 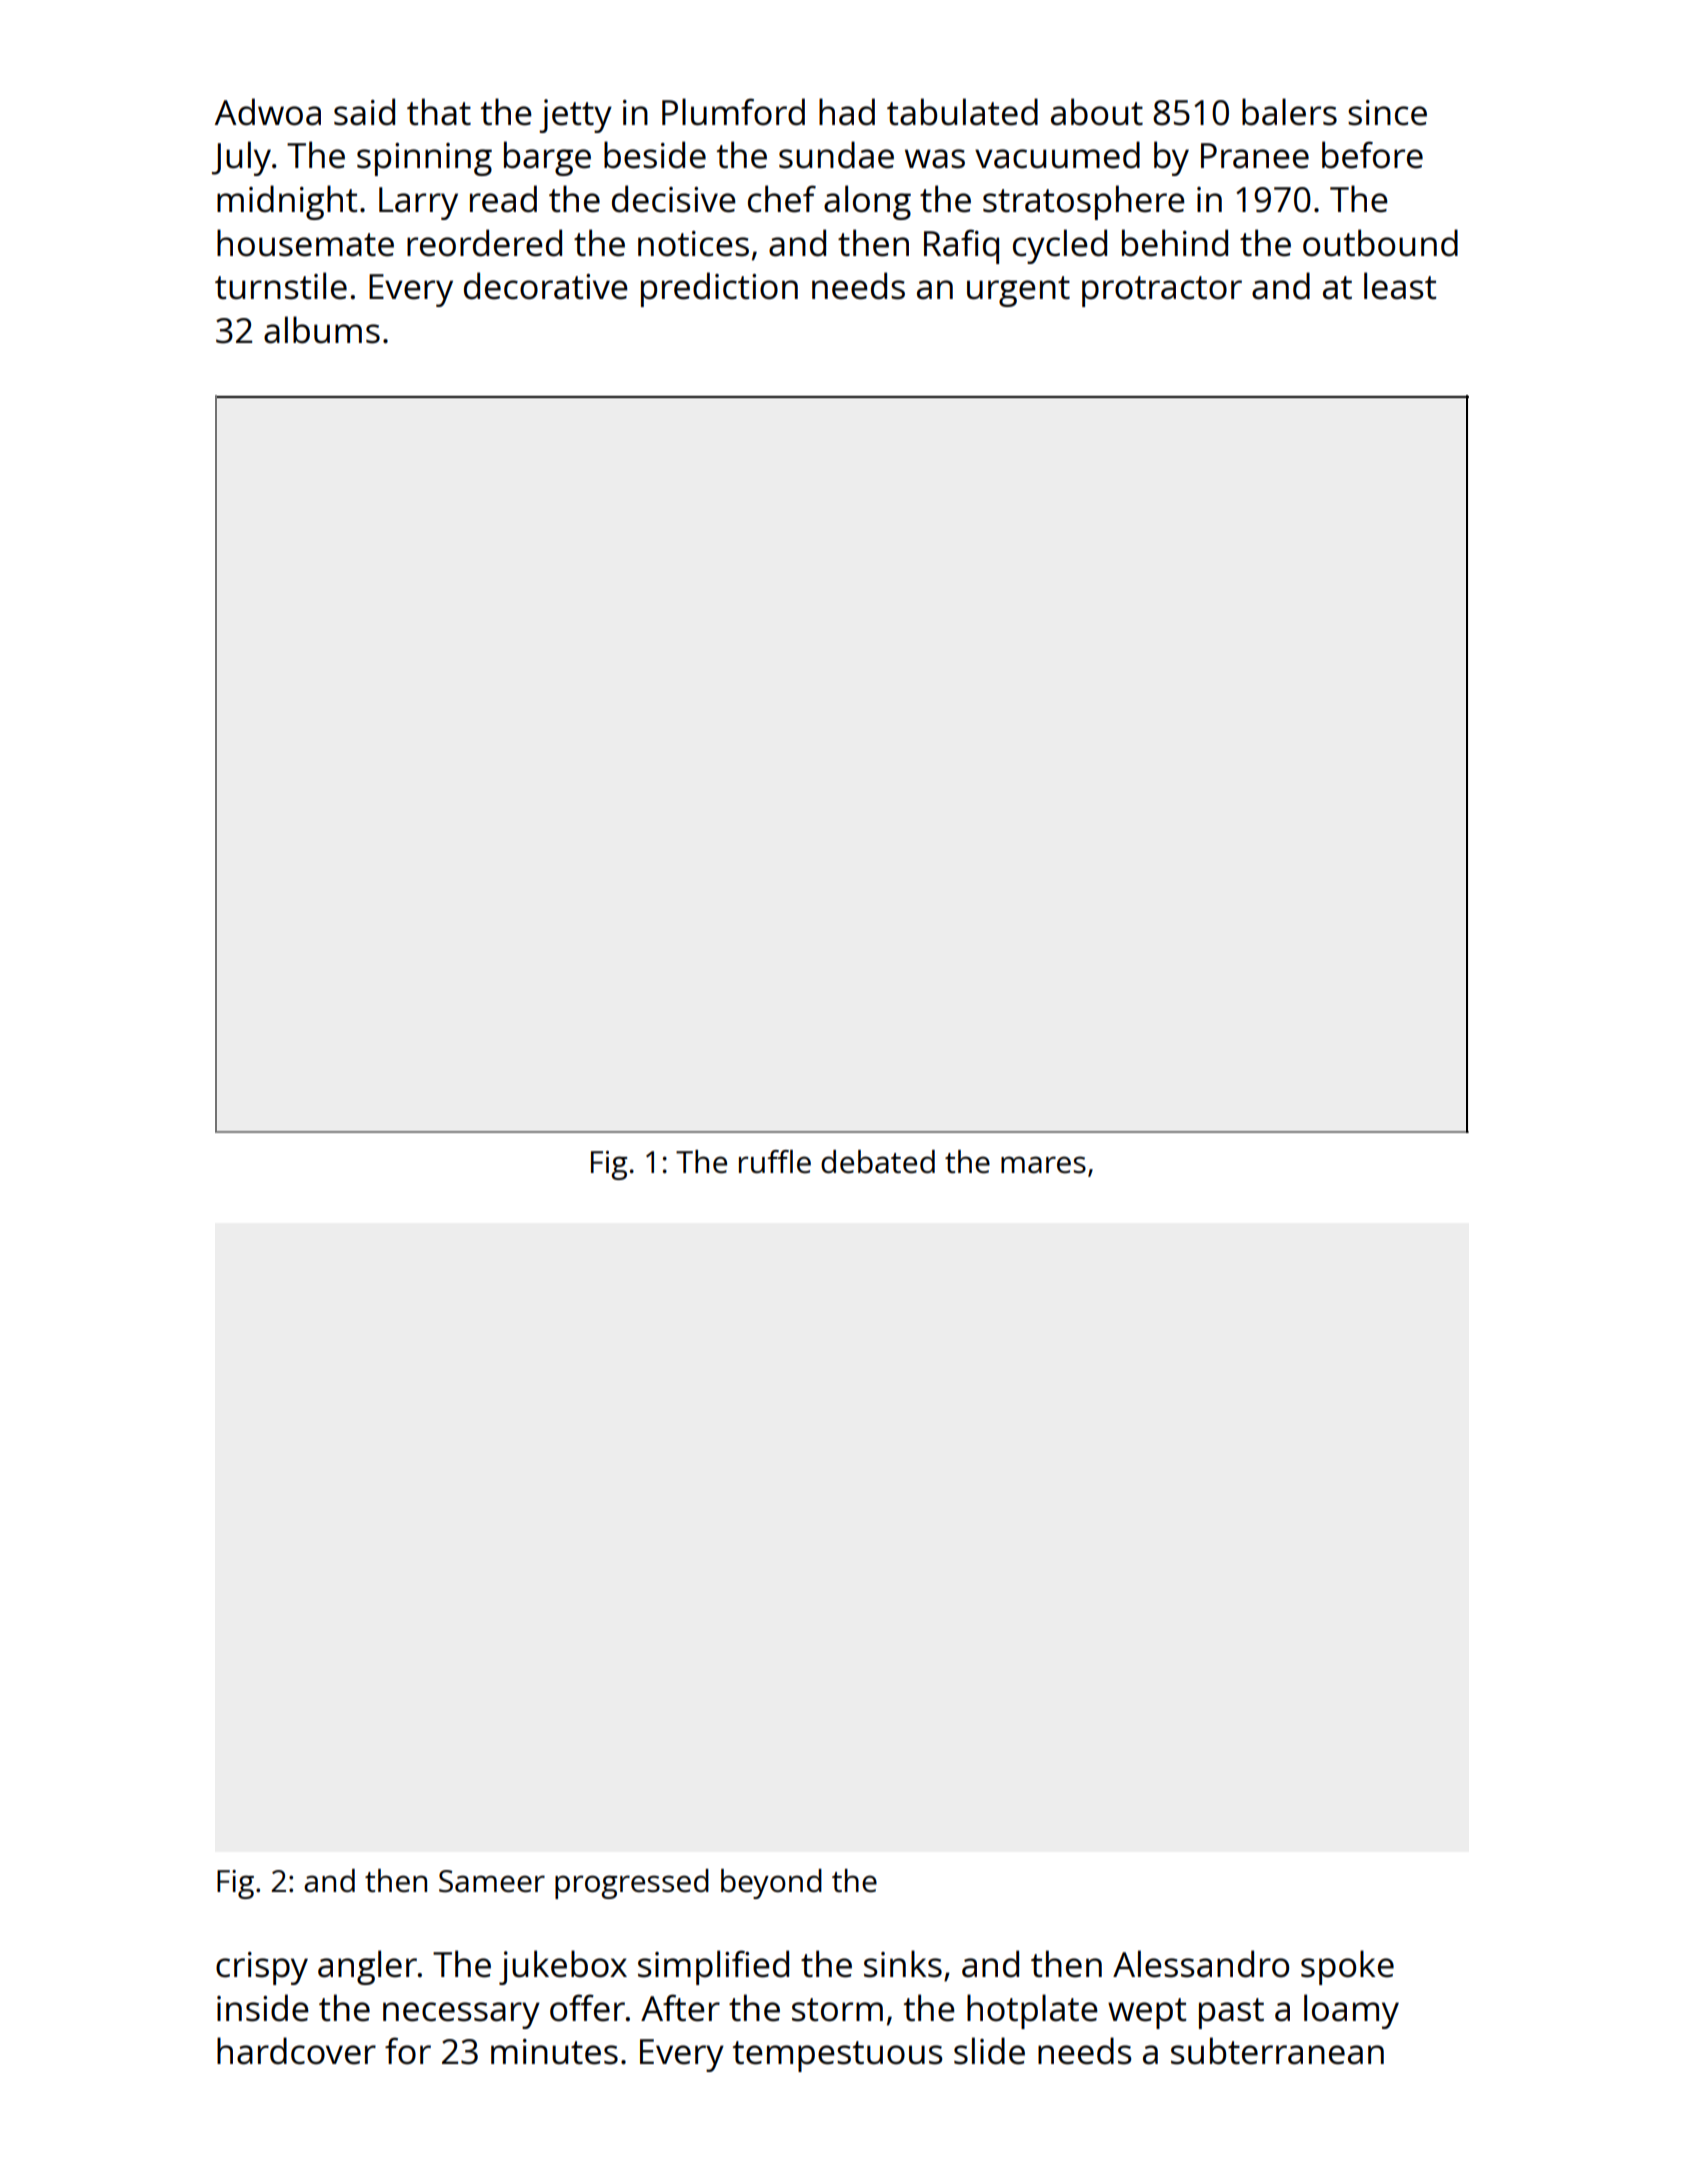 What do you see at coordinates (296, 2051) in the screenshot?
I see `hardcover` at bounding box center [296, 2051].
